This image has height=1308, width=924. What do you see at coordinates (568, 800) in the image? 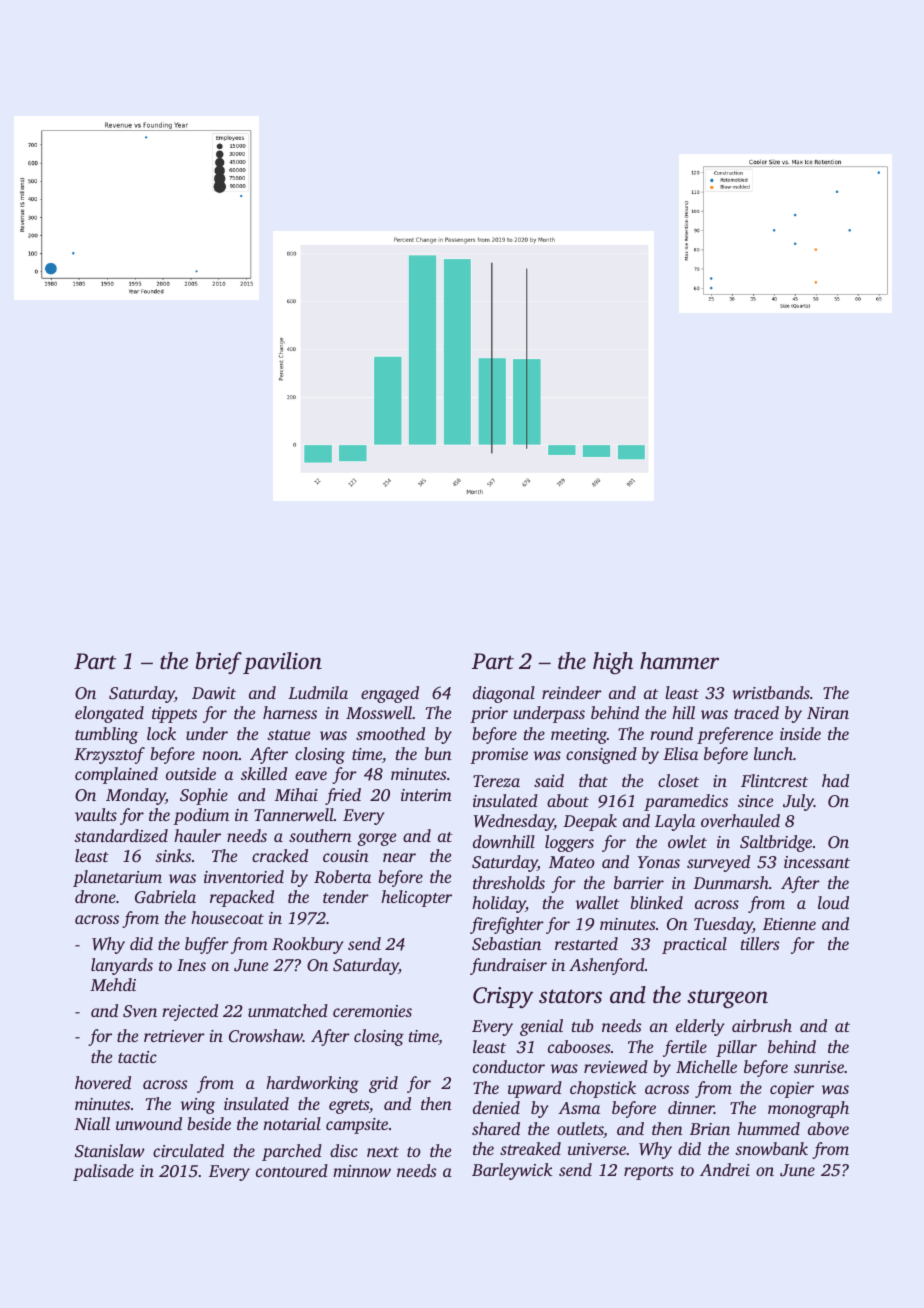
I see `about` at bounding box center [568, 800].
